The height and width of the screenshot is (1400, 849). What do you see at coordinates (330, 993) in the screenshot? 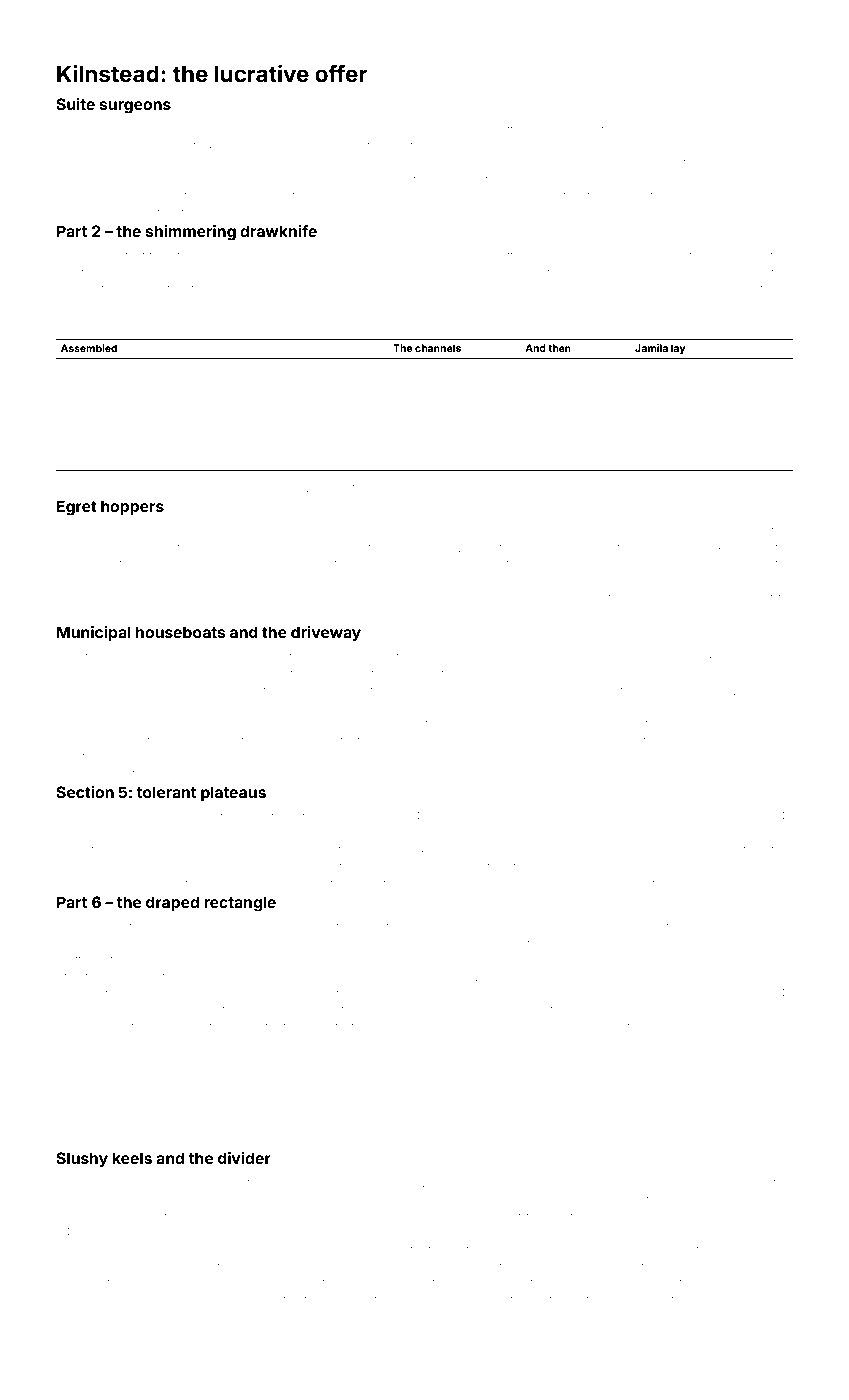
I see `Emberfield` at bounding box center [330, 993].
